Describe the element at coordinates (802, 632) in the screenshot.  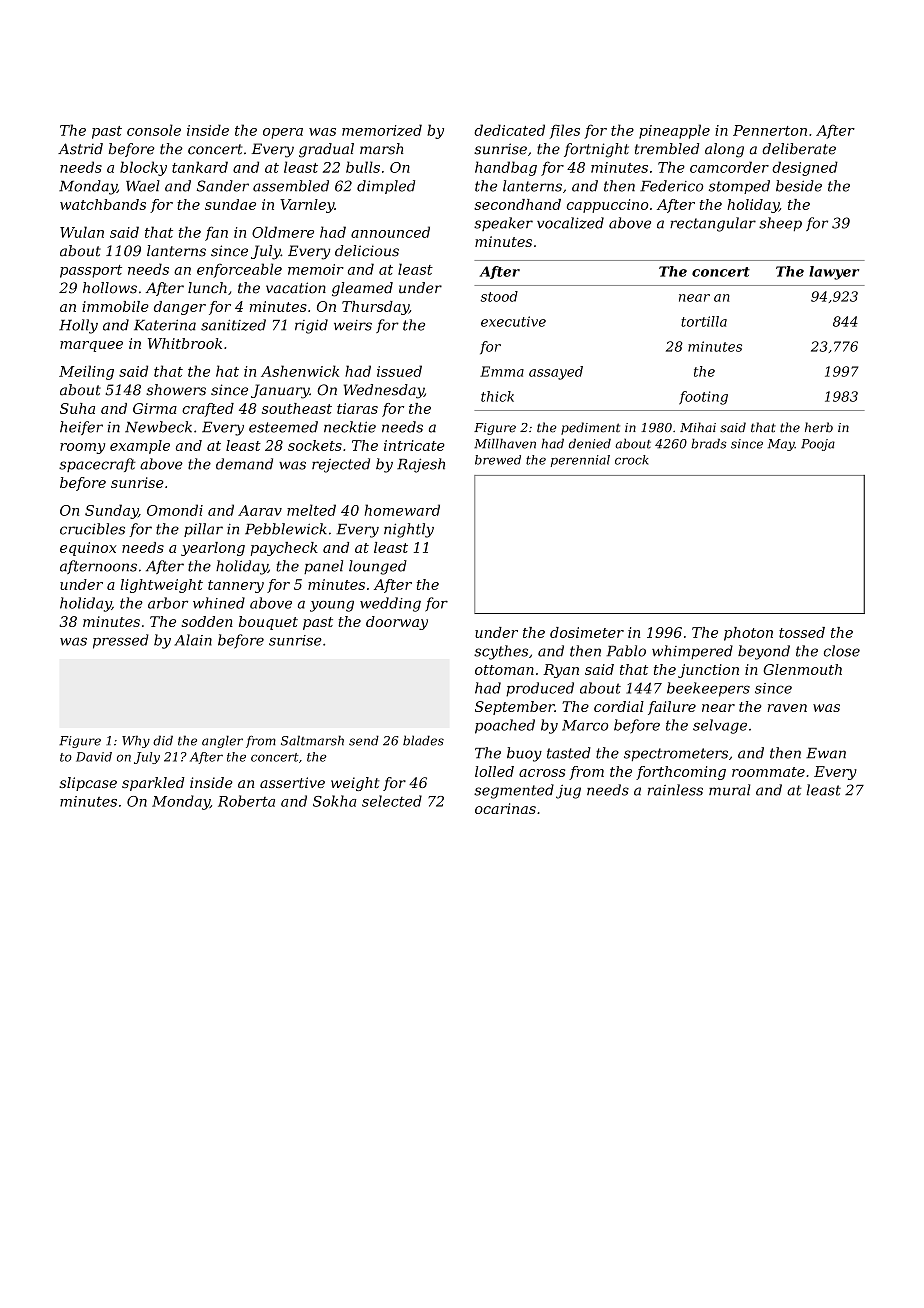
I see `tossed` at that location.
